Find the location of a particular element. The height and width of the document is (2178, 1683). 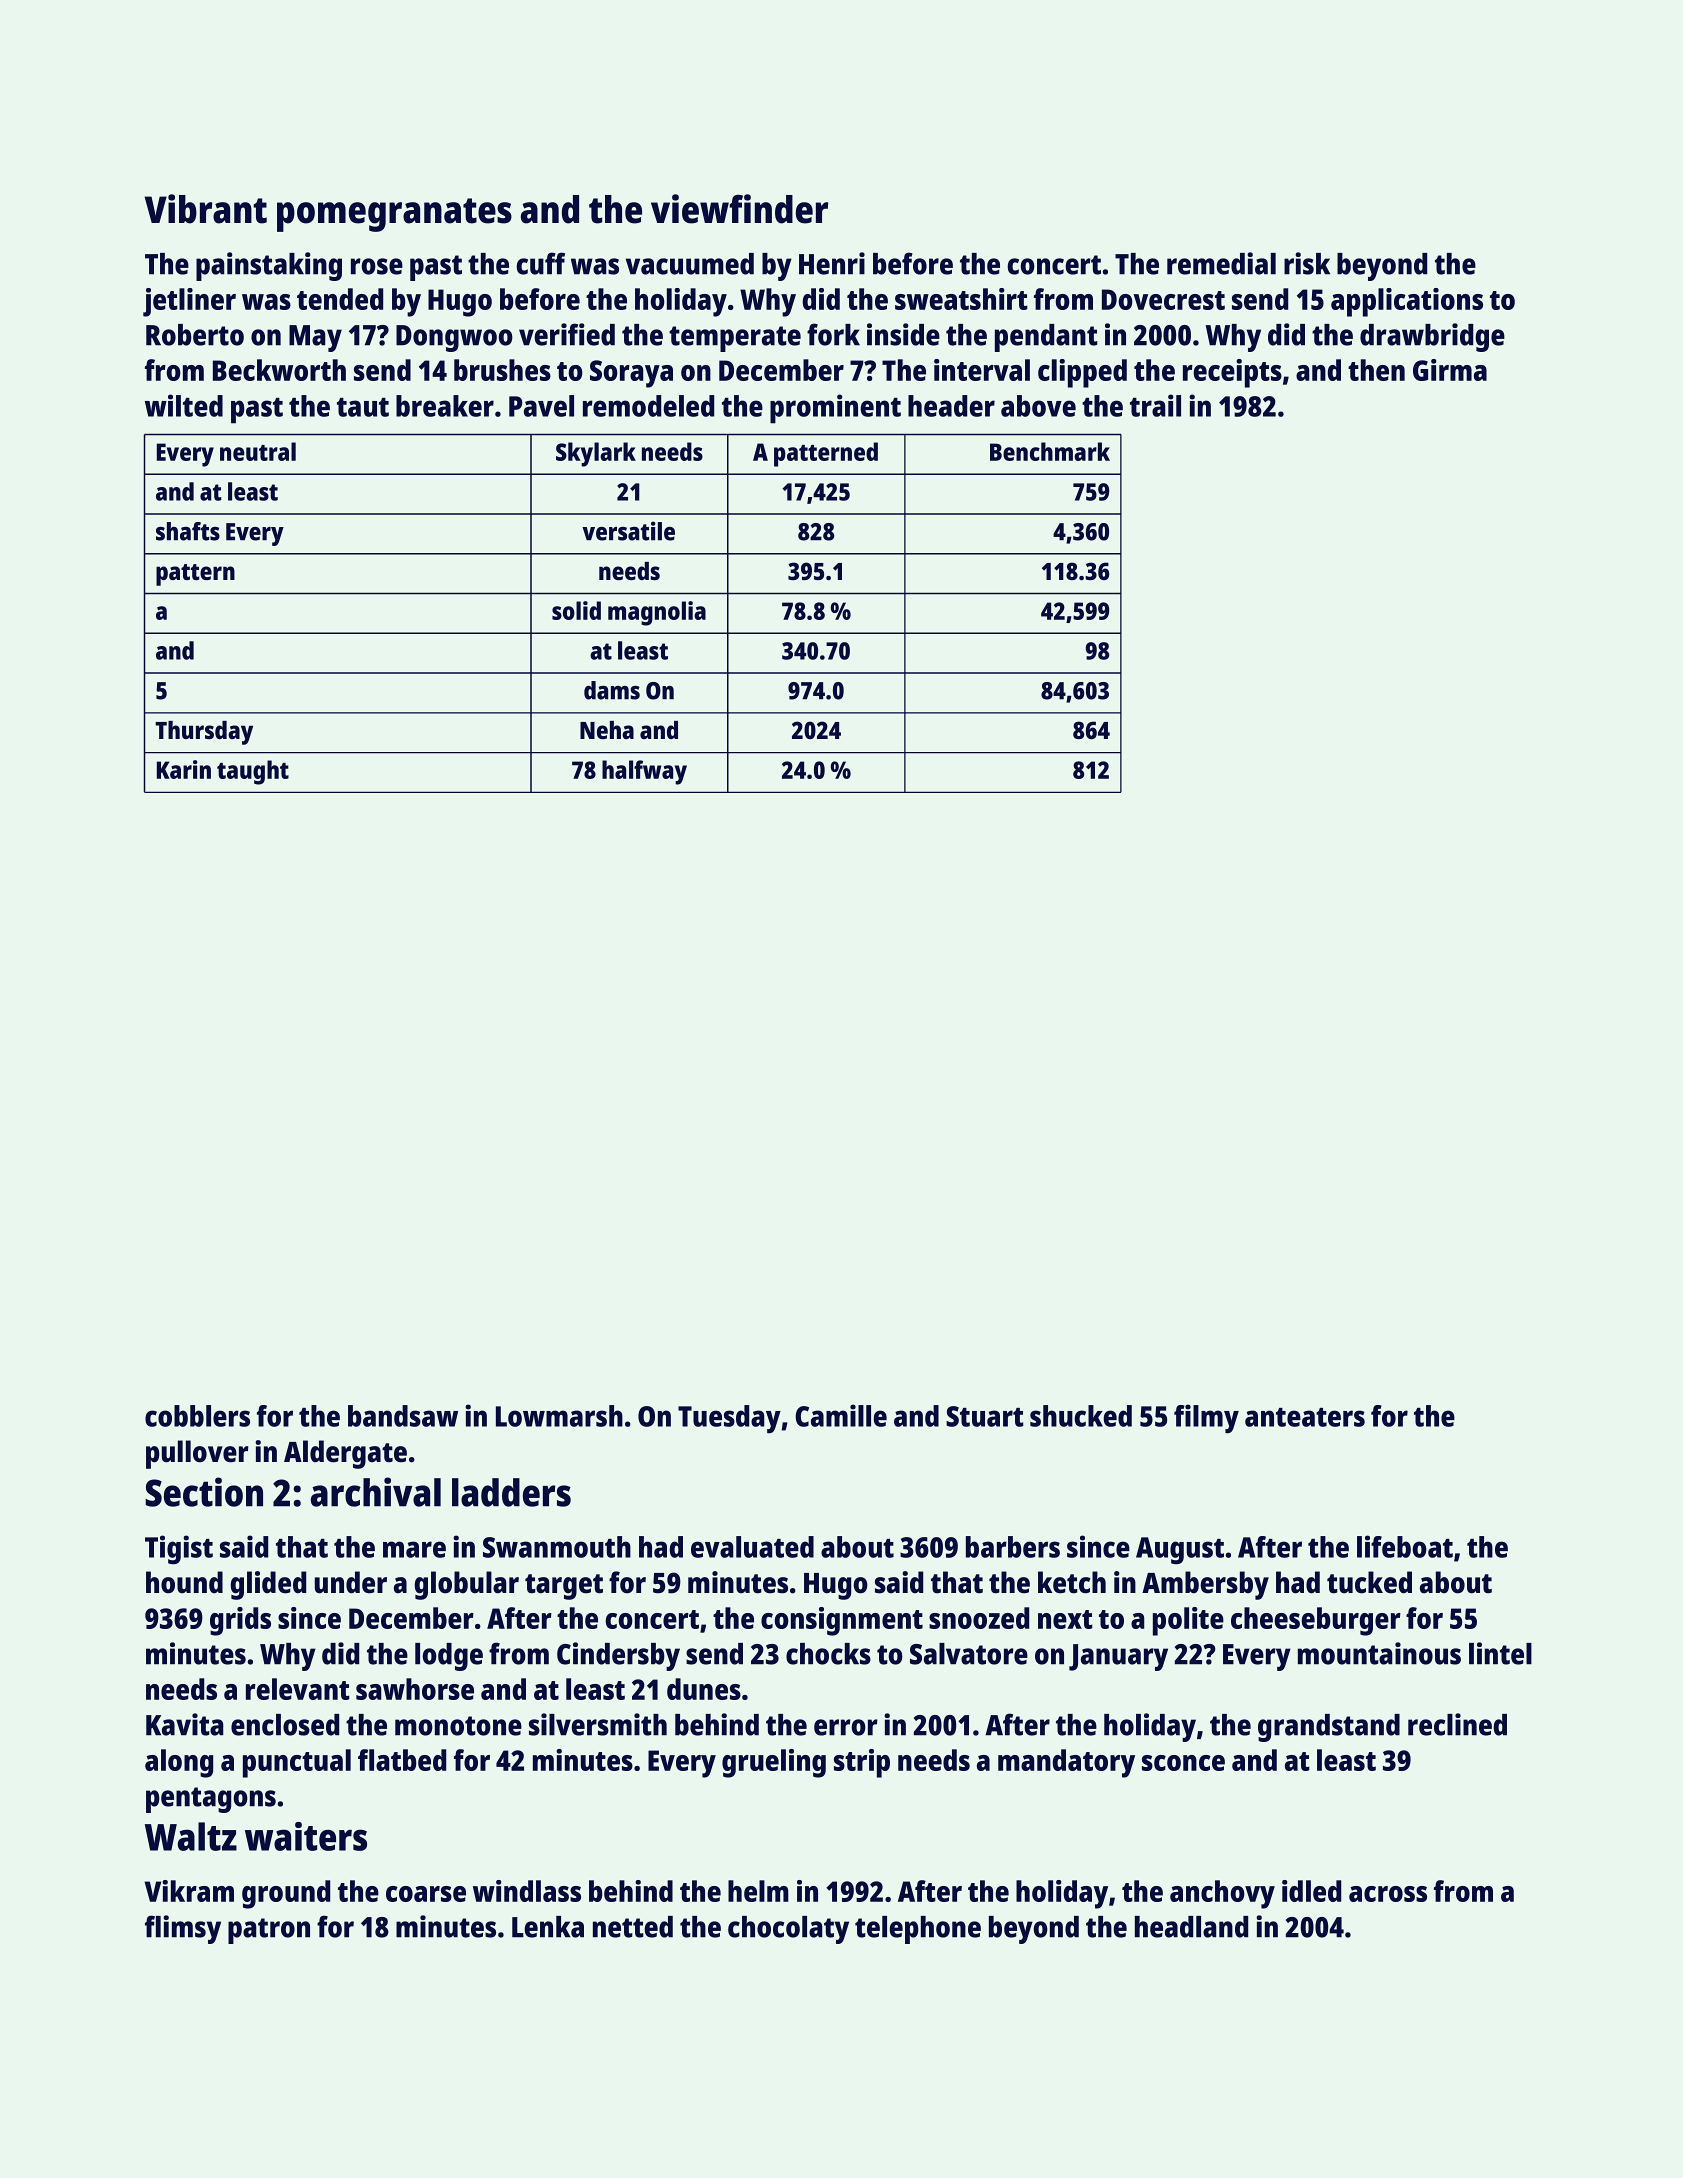

applications is located at coordinates (1407, 302).
